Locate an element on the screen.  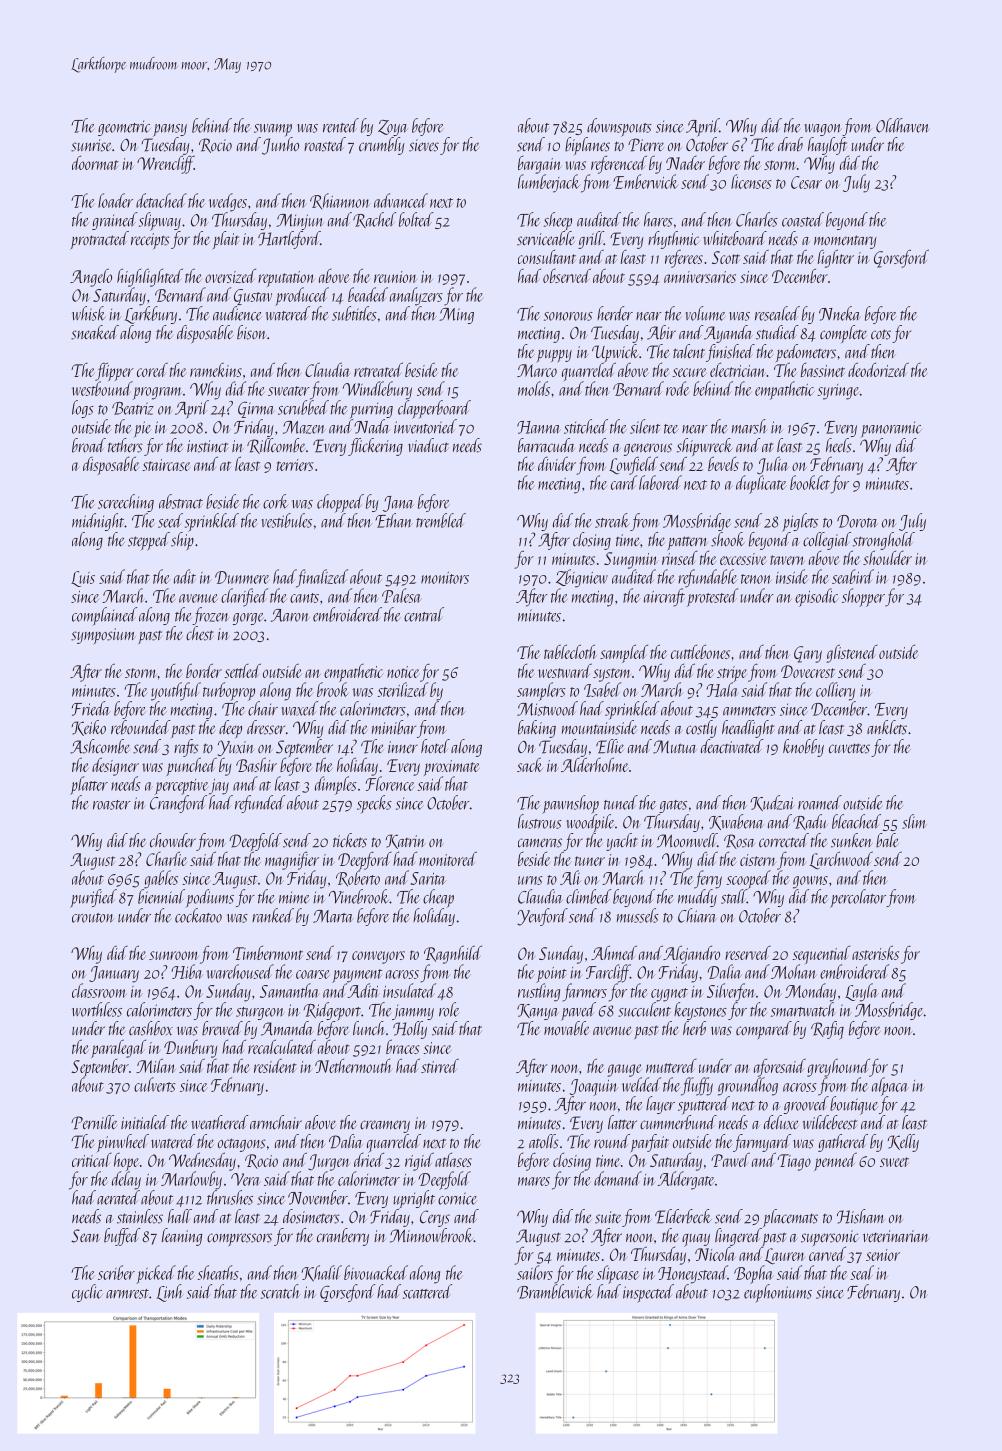
deactivated is located at coordinates (732, 746).
